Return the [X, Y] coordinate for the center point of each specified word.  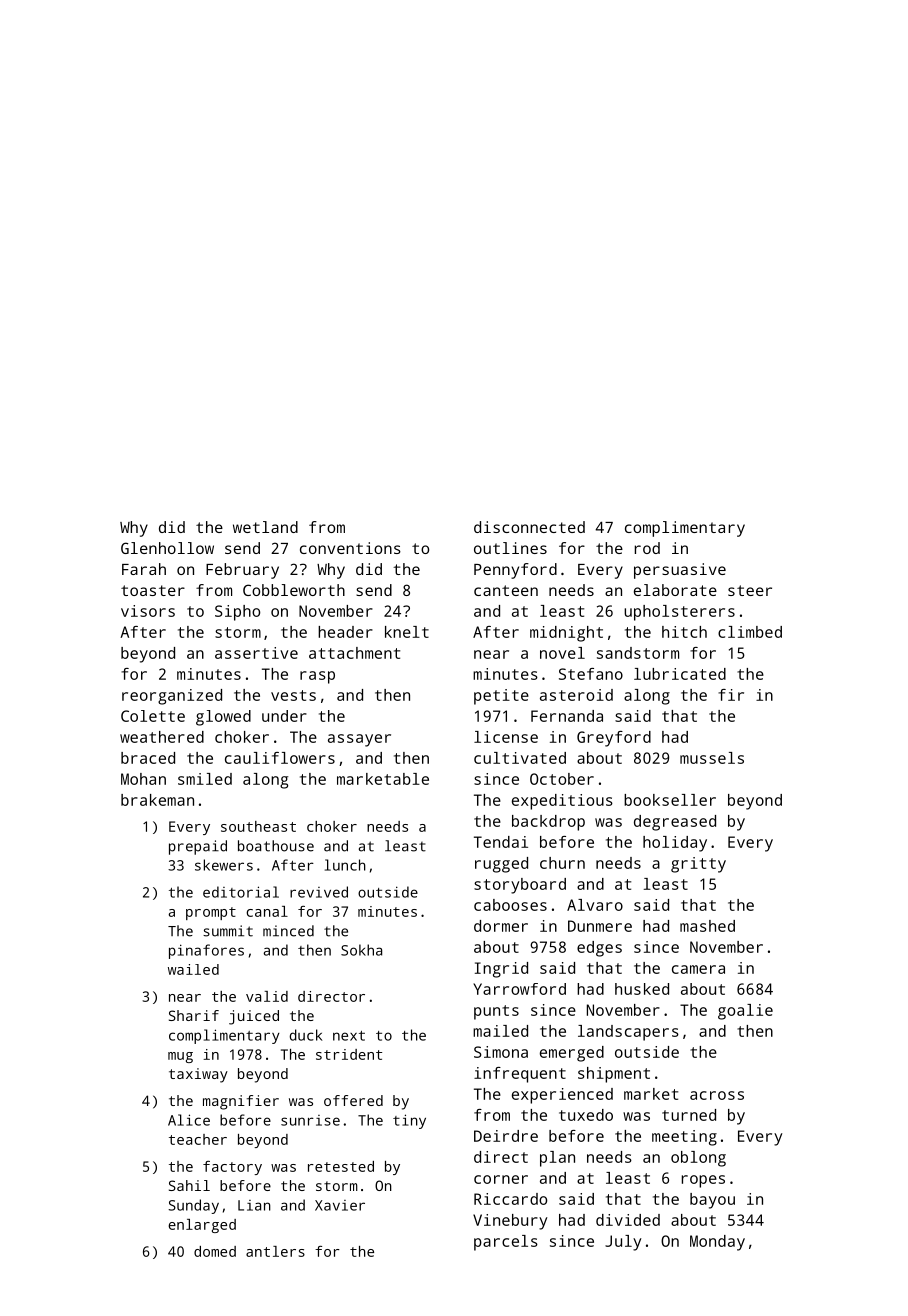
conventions [350, 548]
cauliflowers [280, 758]
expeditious [562, 802]
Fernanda [567, 716]
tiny [409, 1121]
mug [180, 1057]
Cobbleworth [294, 590]
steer [750, 590]
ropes [703, 1181]
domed [215, 1251]
